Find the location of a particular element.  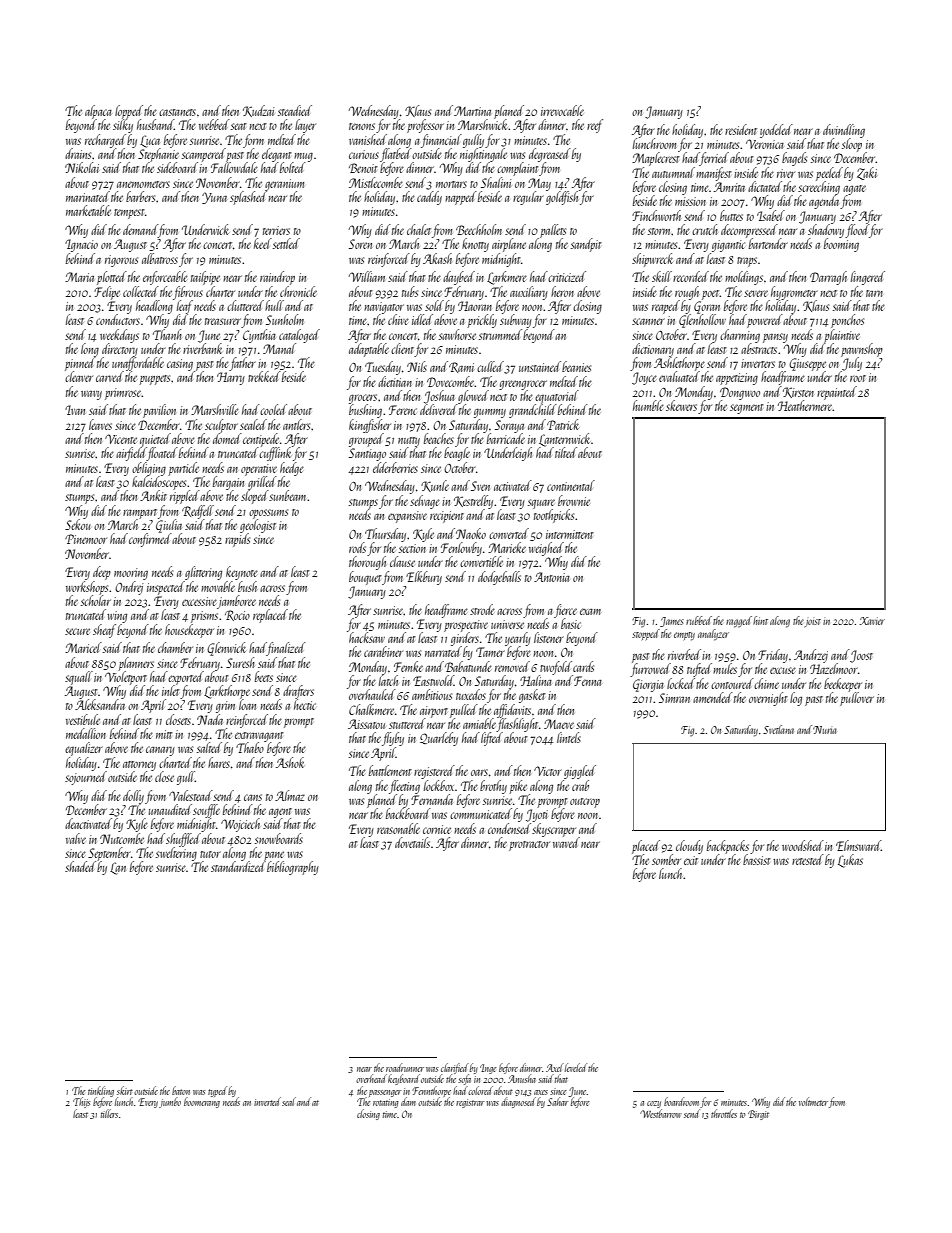

Aissatou is located at coordinates (366, 724).
